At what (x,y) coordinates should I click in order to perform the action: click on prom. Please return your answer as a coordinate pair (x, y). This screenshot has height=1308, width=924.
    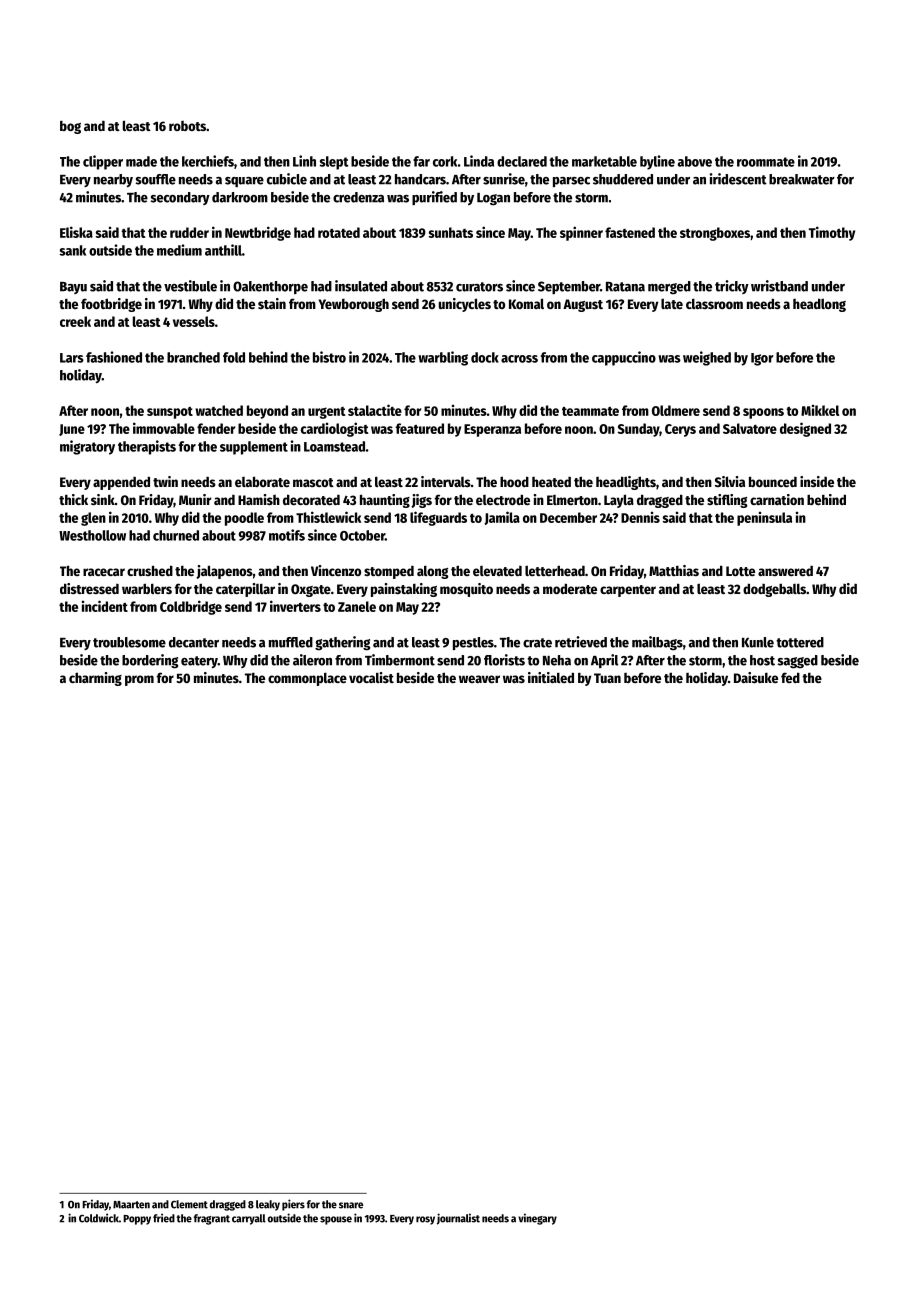
    Looking at the image, I should click on (139, 680).
